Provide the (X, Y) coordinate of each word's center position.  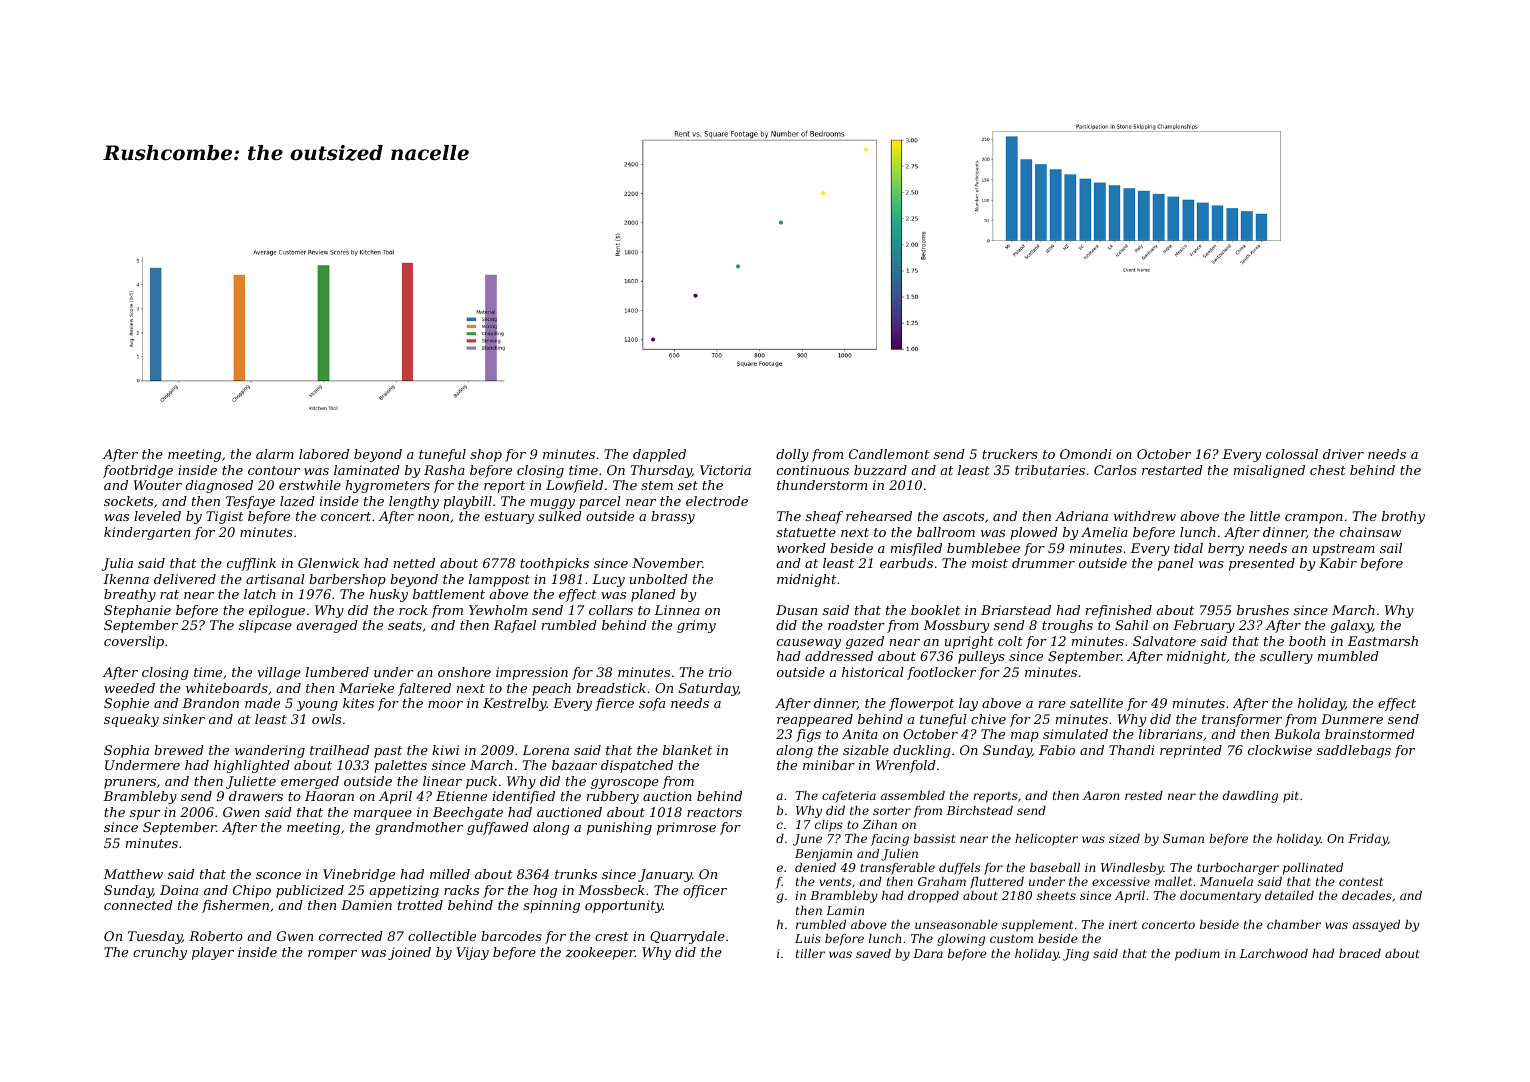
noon (433, 517)
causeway (809, 644)
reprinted (1191, 751)
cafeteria (849, 797)
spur (145, 815)
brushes (1263, 610)
